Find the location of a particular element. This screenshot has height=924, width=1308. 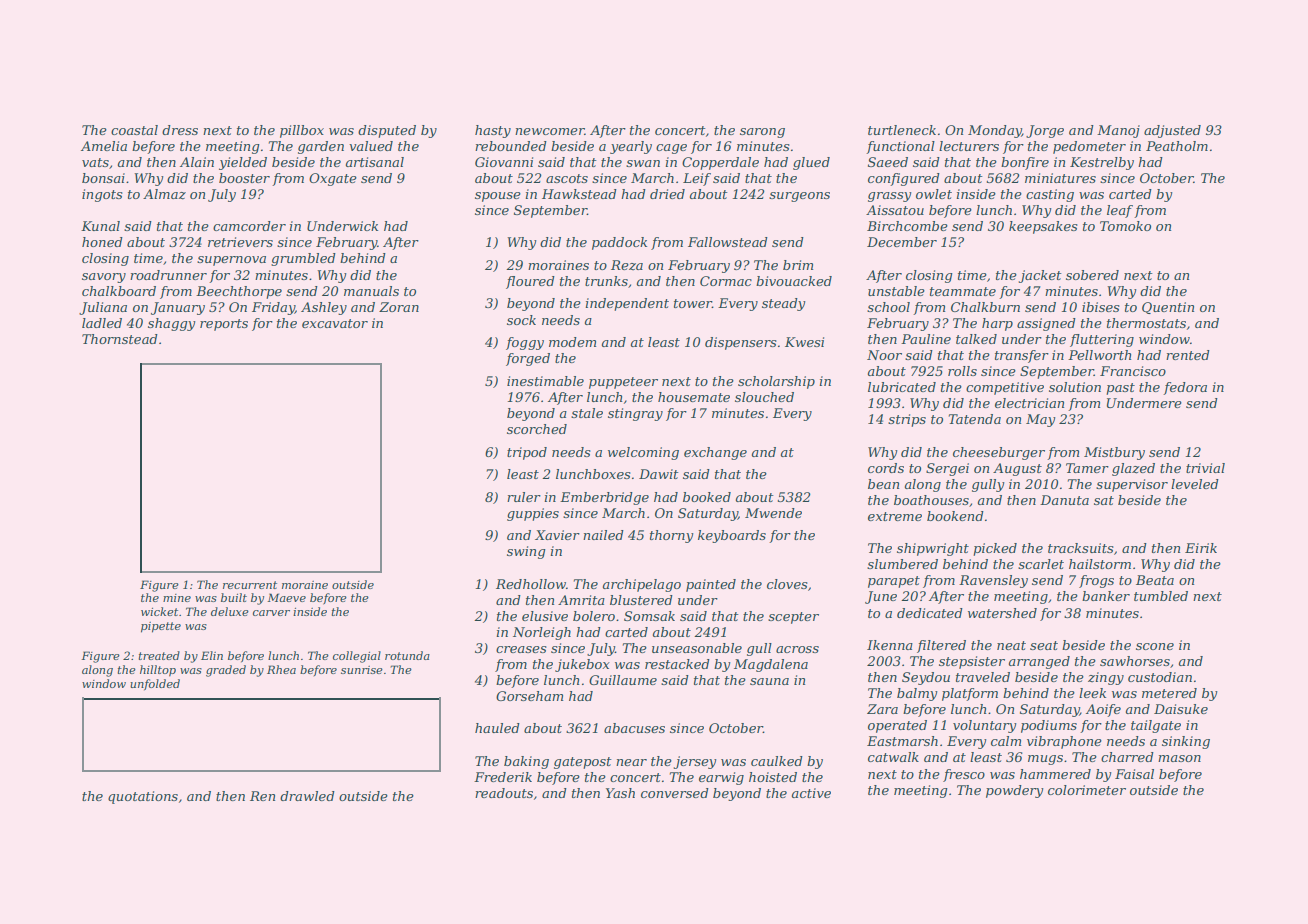

unstable is located at coordinates (896, 291).
